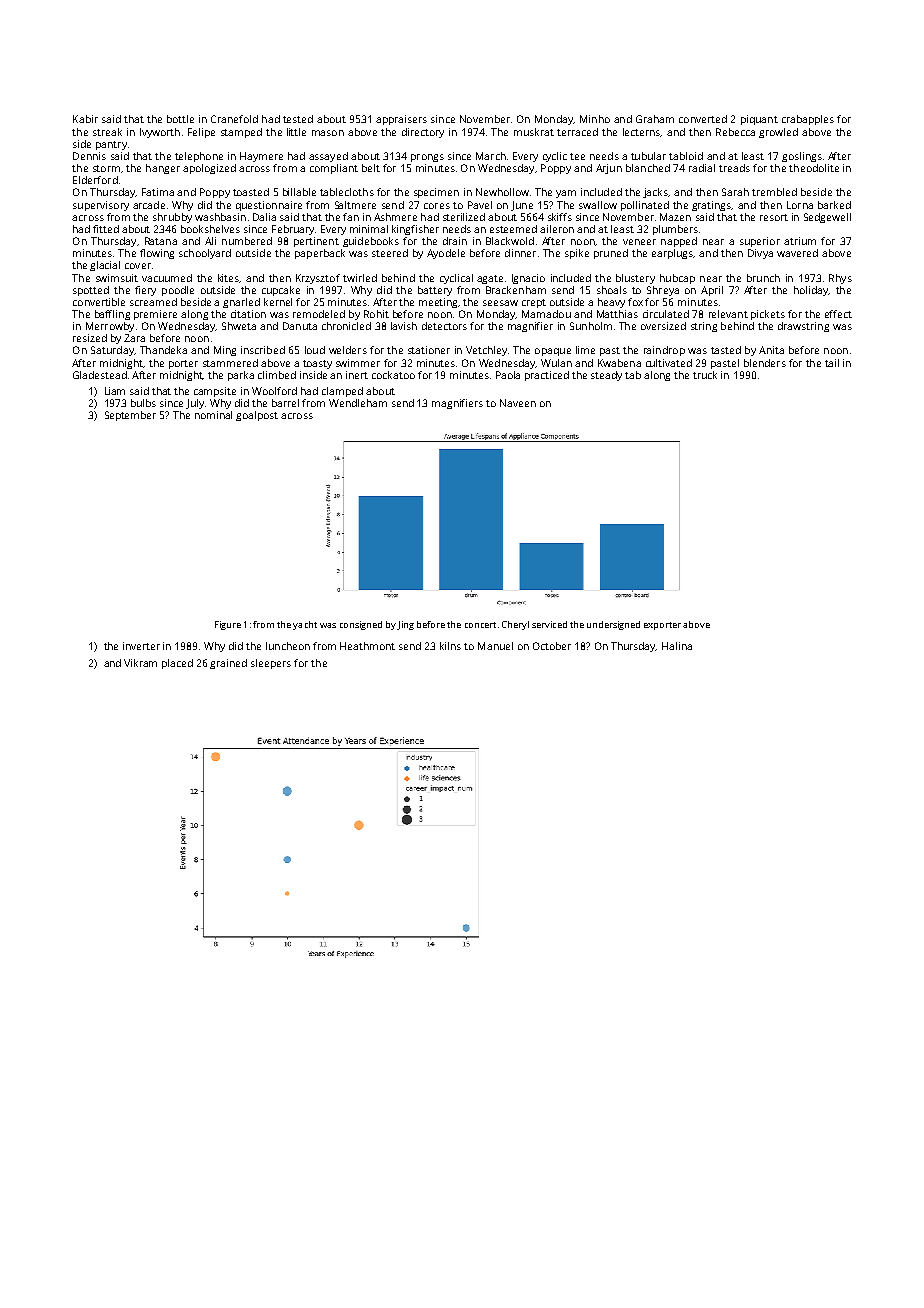  What do you see at coordinates (155, 315) in the screenshot?
I see `premiere` at bounding box center [155, 315].
